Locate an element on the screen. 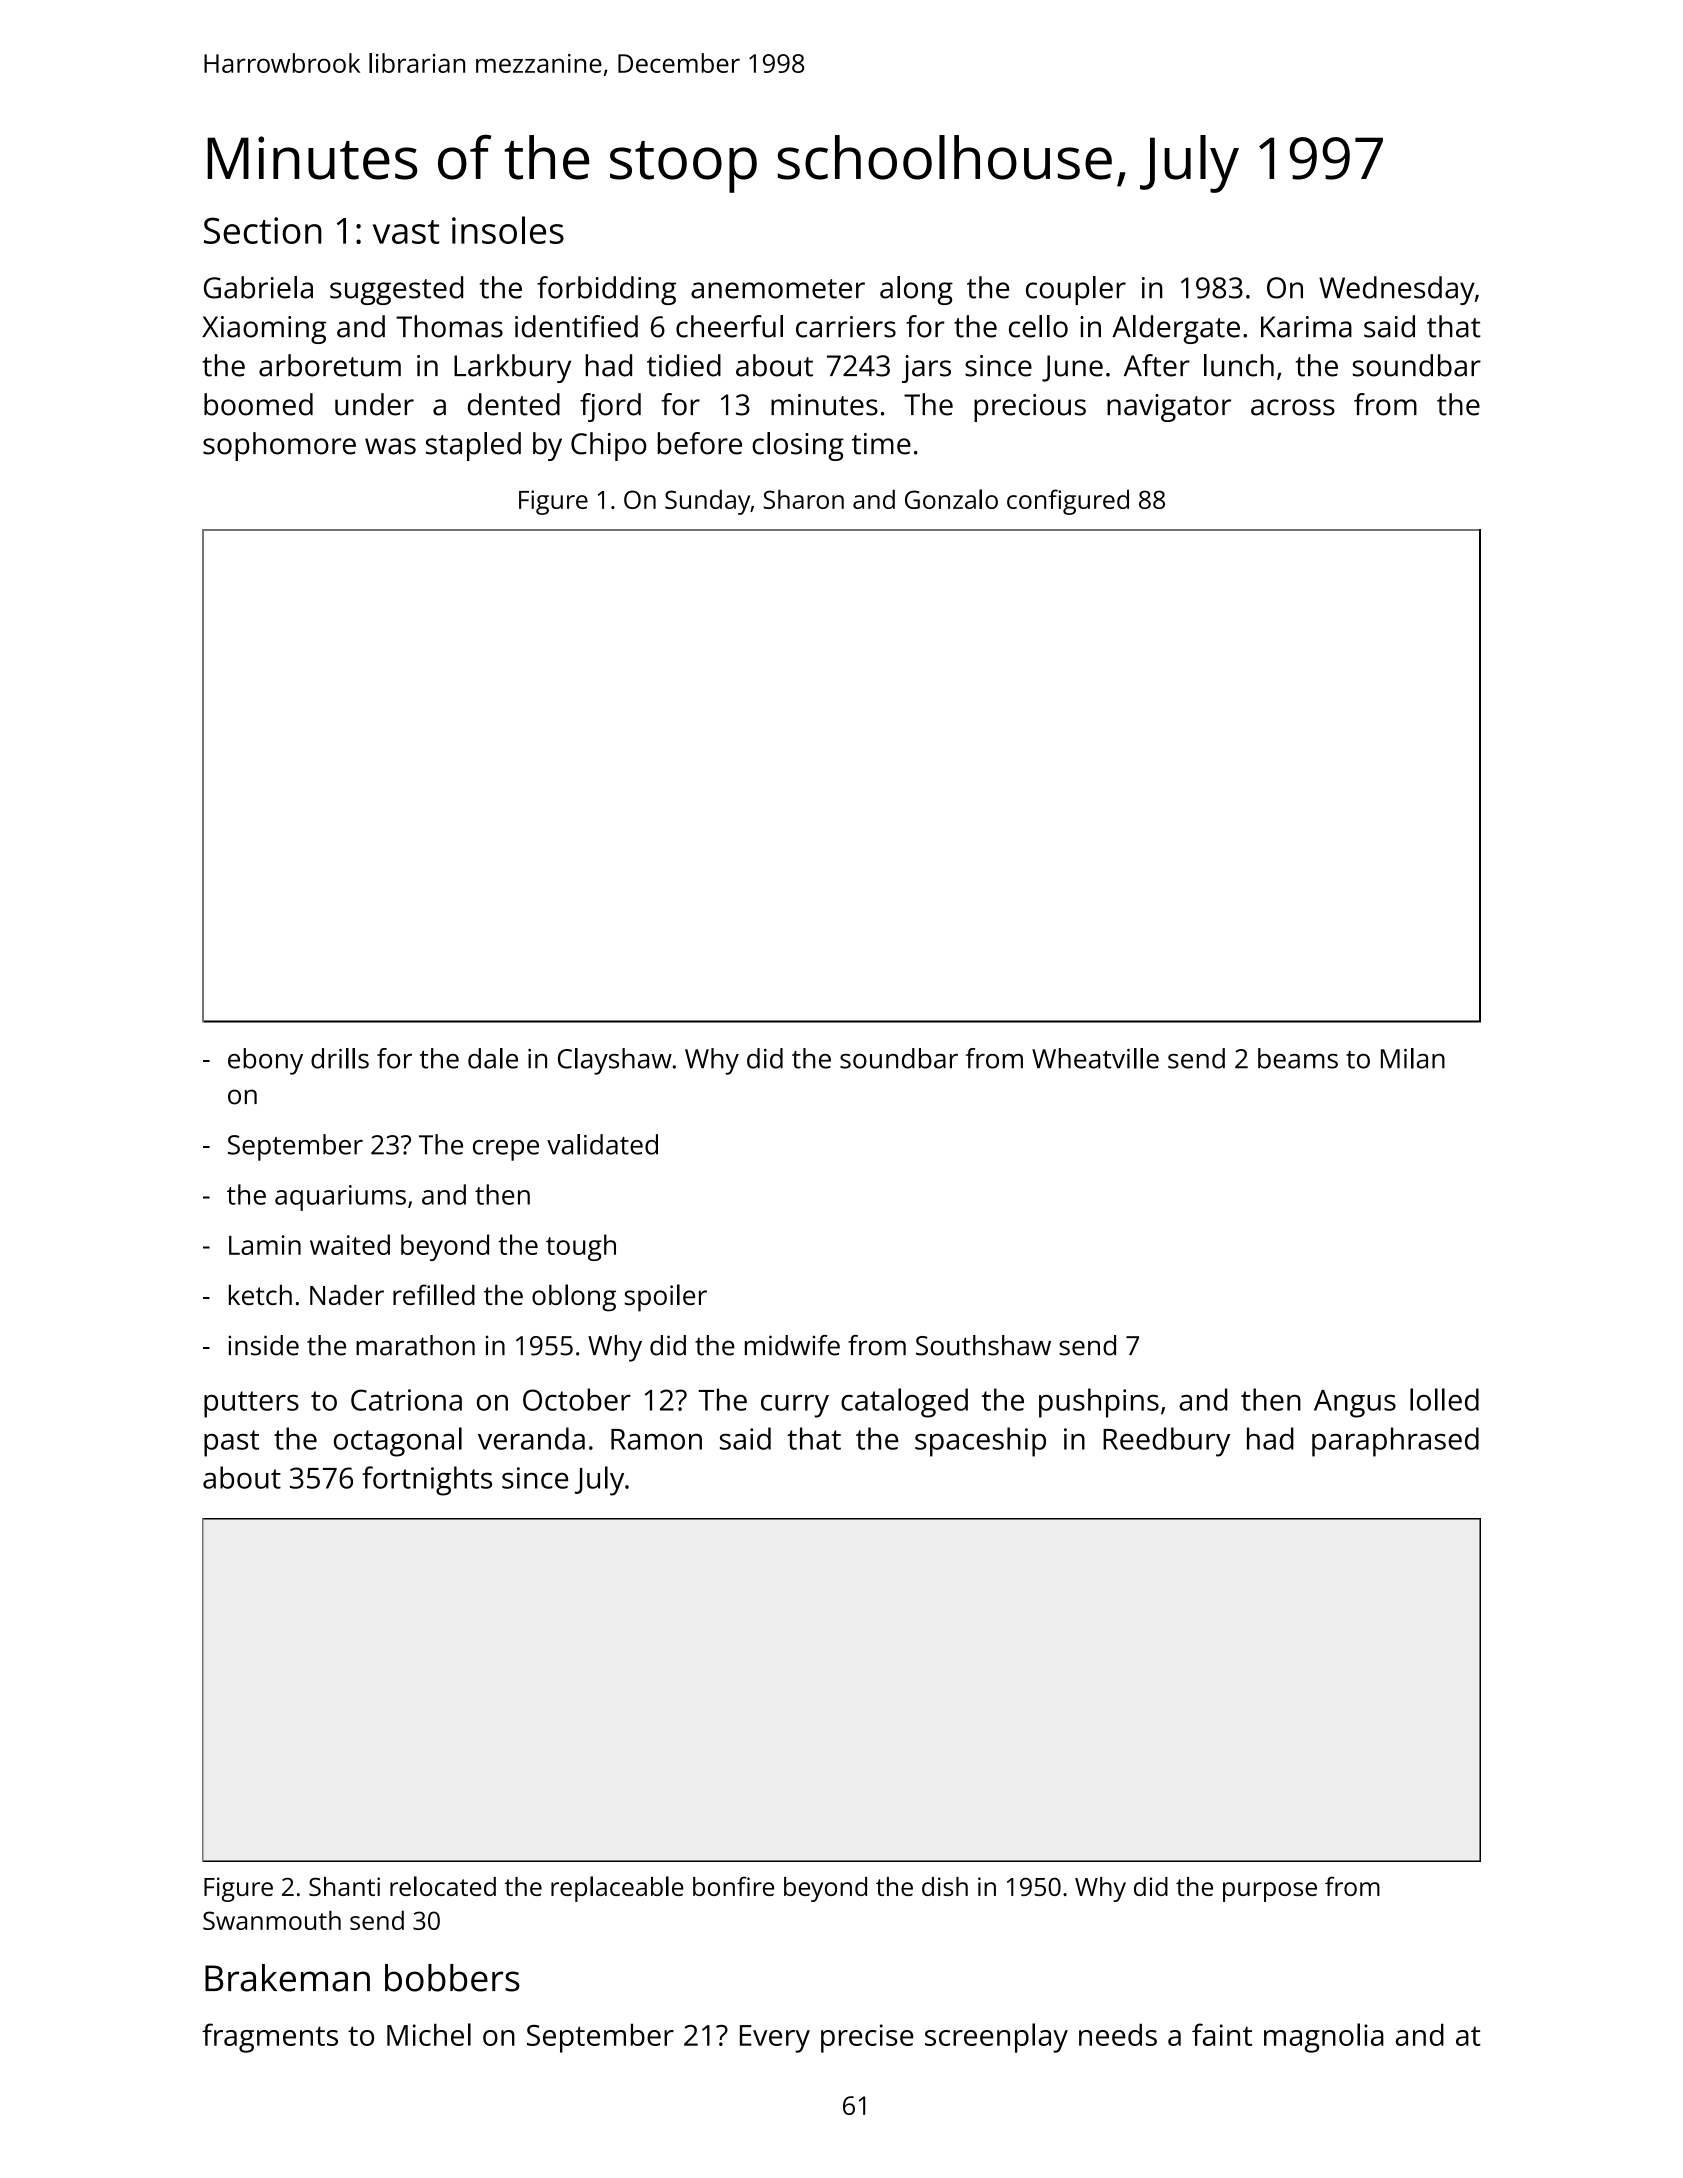 This screenshot has height=2178, width=1683. replaceable is located at coordinates (617, 1889).
